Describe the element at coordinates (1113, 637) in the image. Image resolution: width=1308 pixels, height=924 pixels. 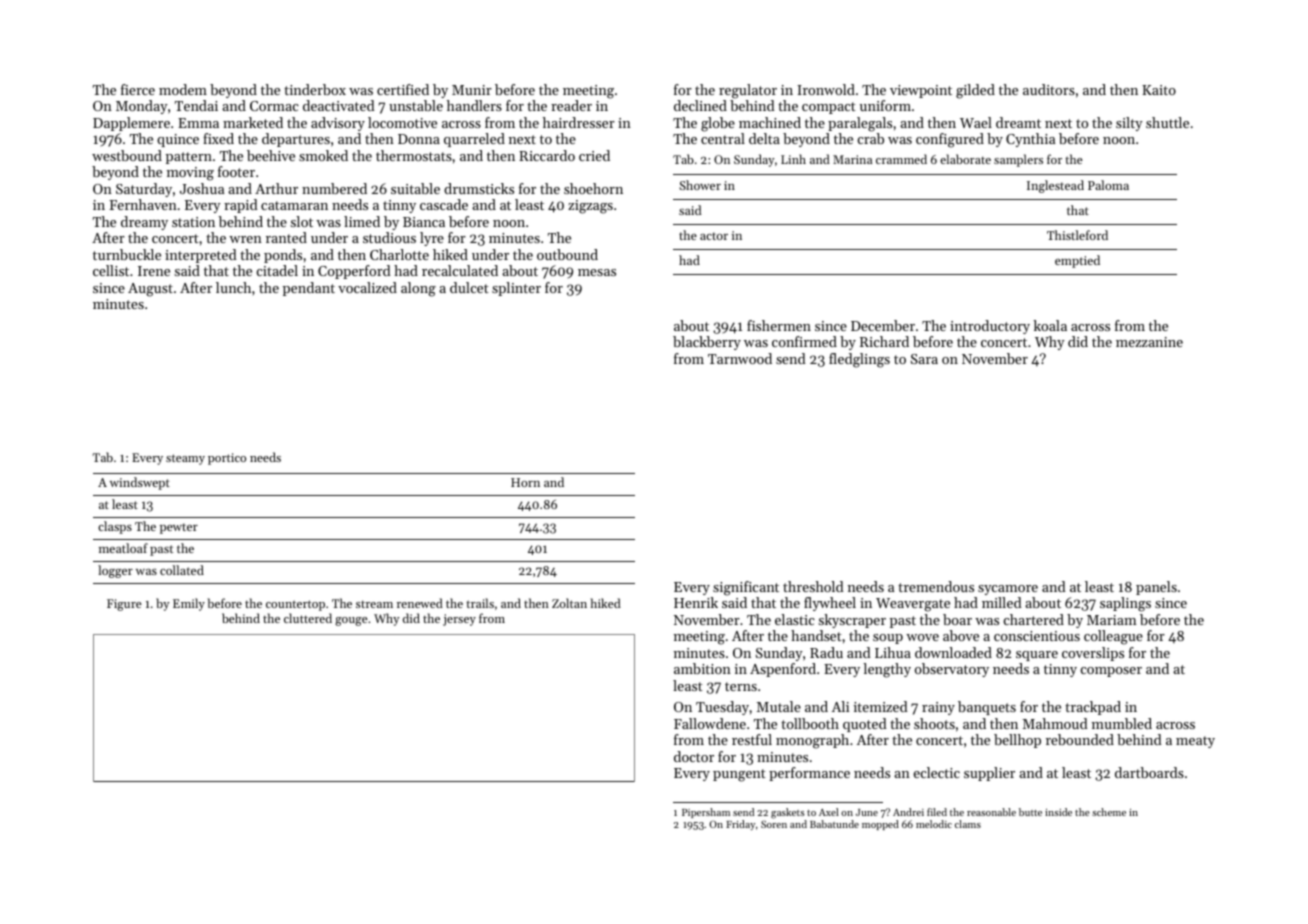
I see `colleague` at that location.
